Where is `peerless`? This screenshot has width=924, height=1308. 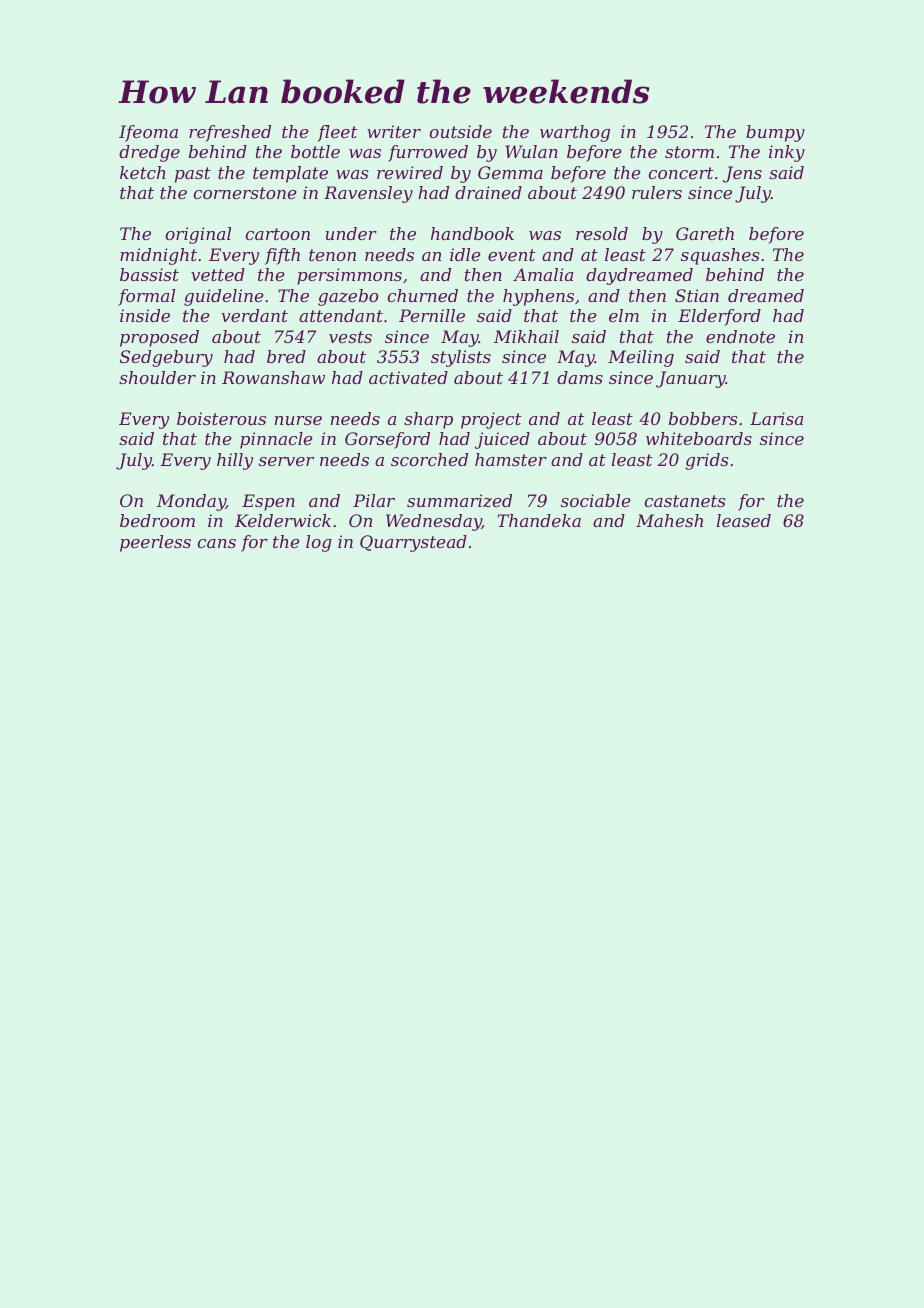 peerless is located at coordinates (155, 543).
